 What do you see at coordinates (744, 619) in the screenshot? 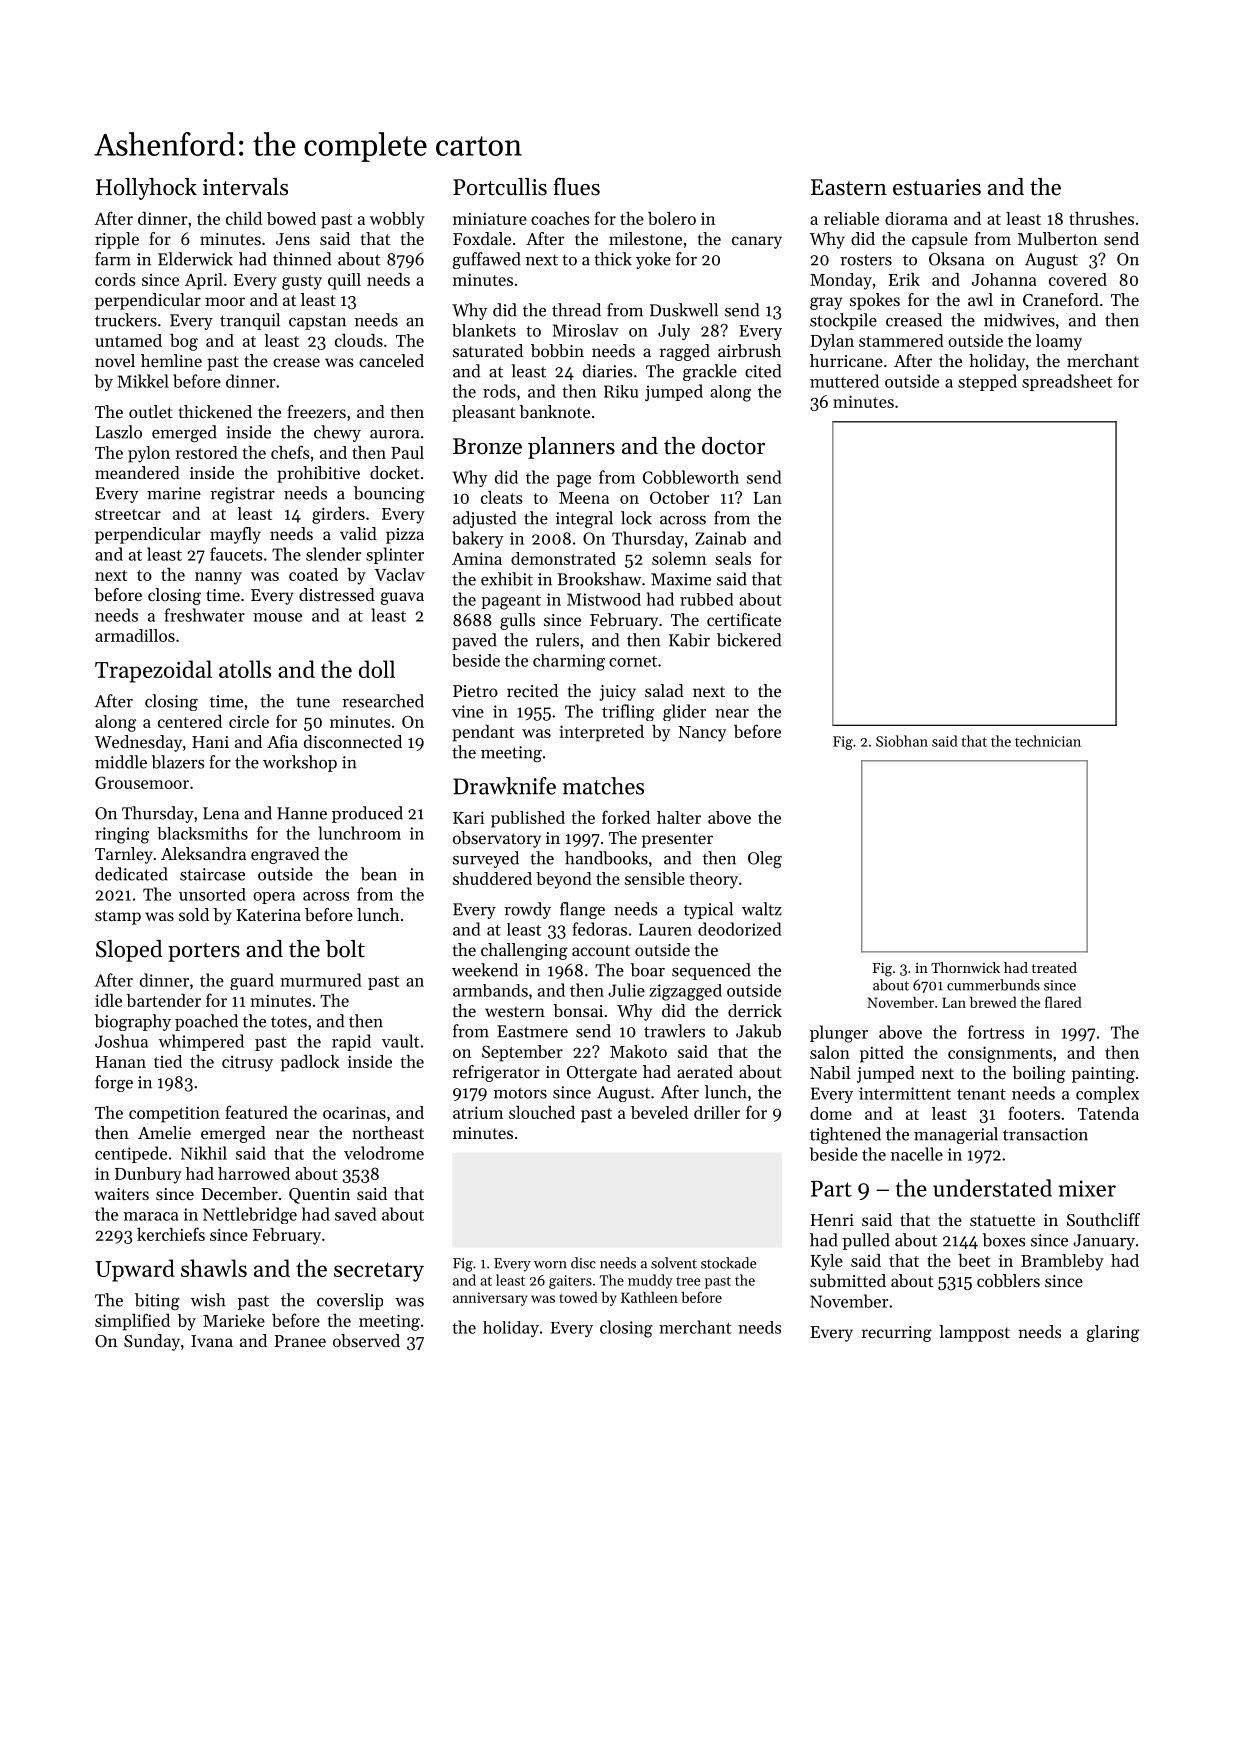
I see `certificate` at bounding box center [744, 619].
